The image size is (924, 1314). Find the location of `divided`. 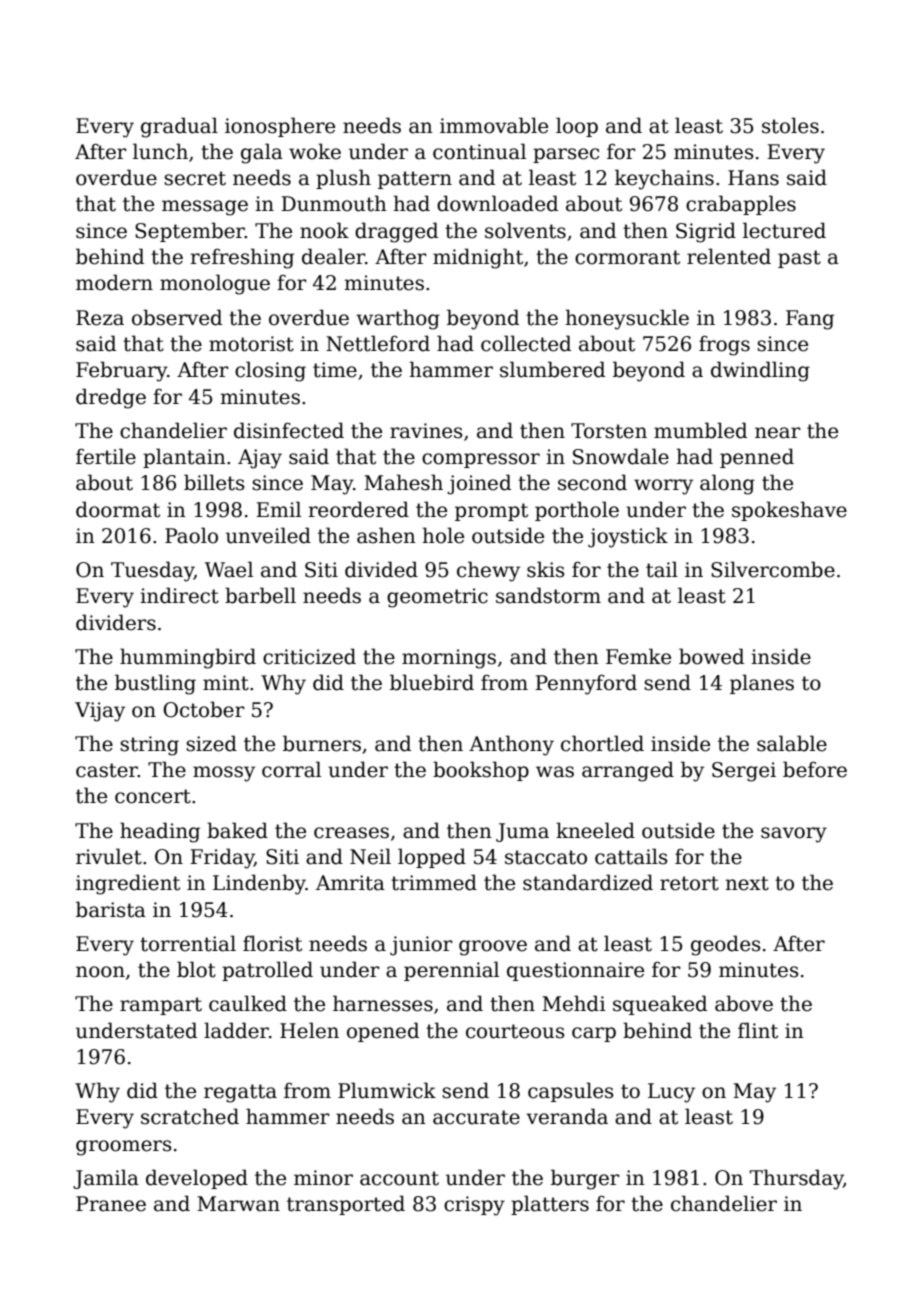

divided is located at coordinates (381, 569).
